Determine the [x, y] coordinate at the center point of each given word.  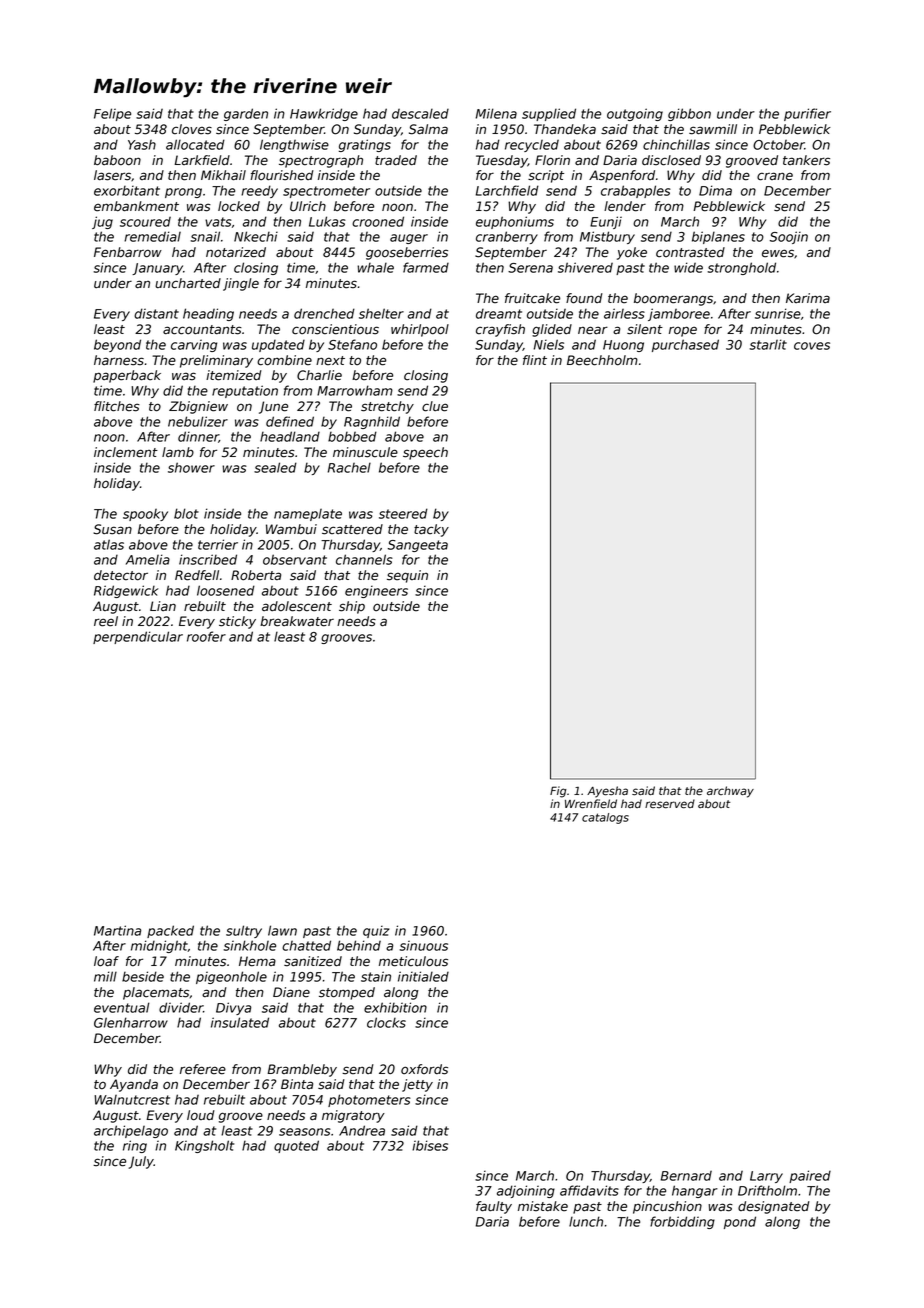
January [157, 269]
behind [359, 945]
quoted [296, 1146]
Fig [558, 792]
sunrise [778, 313]
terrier [218, 544]
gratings [365, 145]
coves [812, 346]
